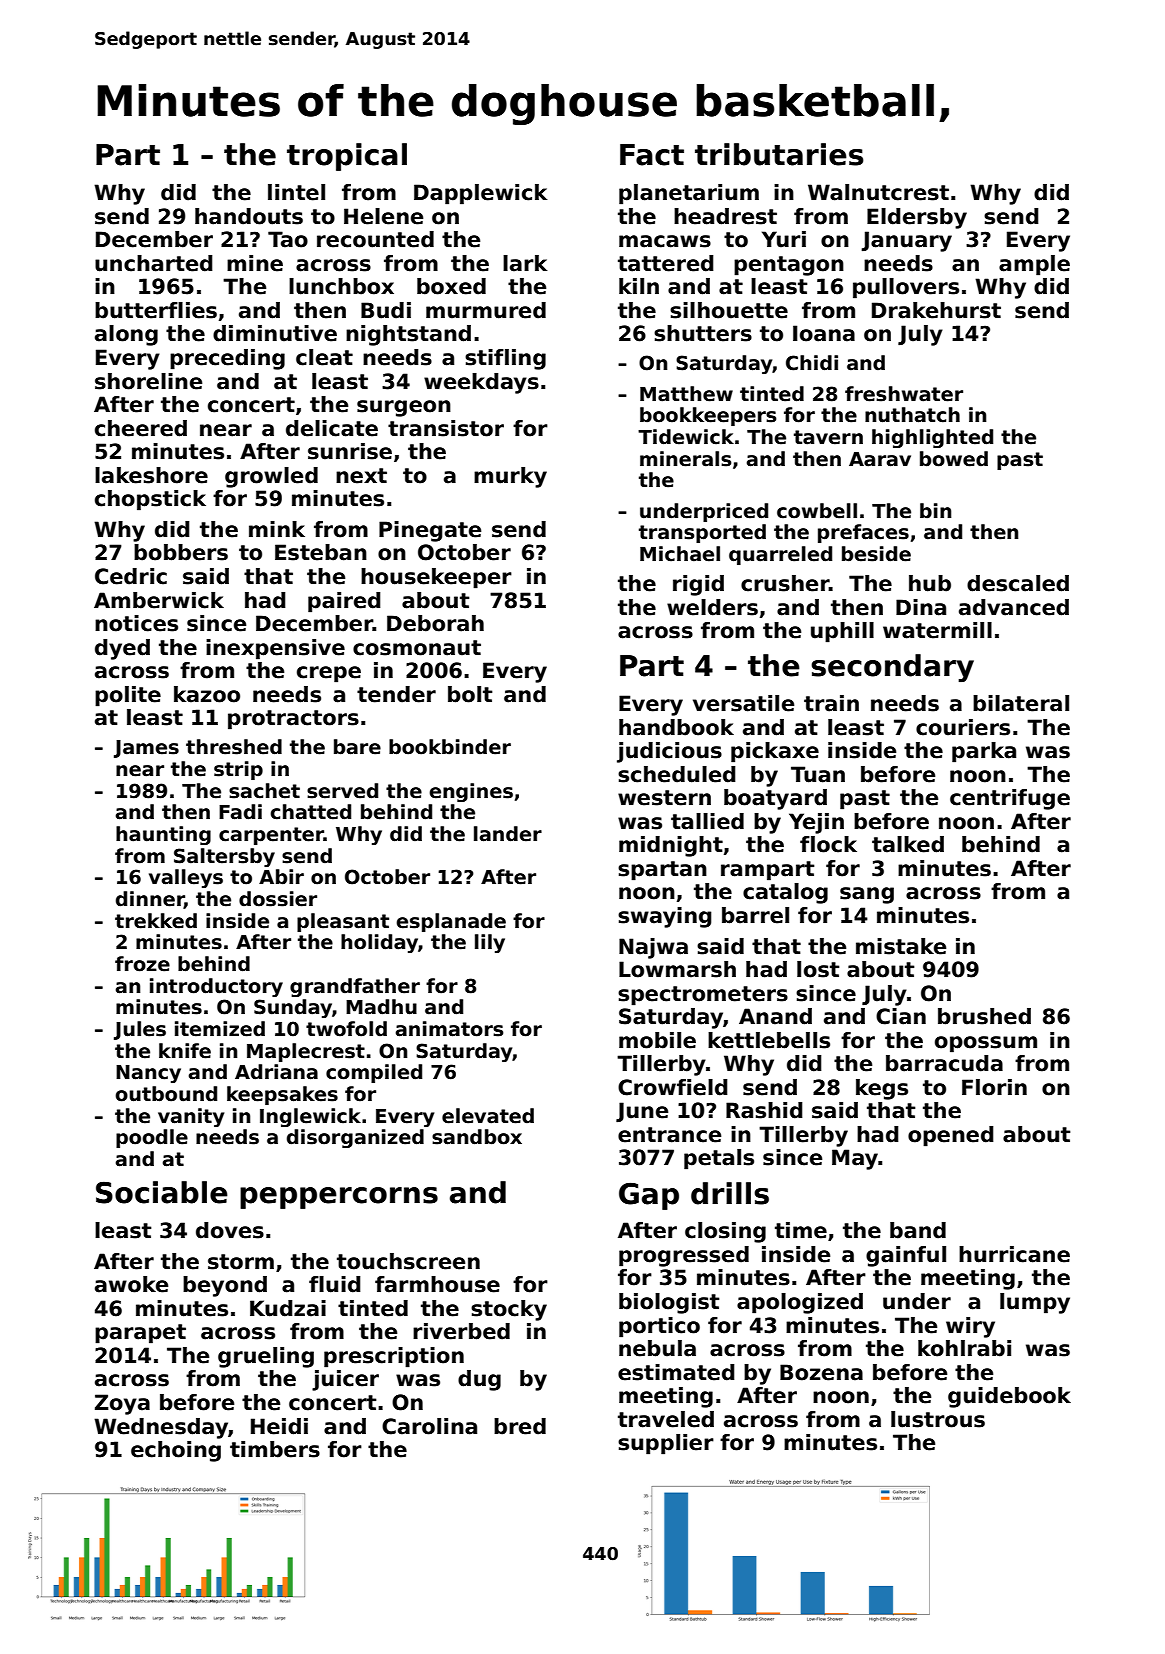  I want to click on Walnutcrest, so click(878, 192).
